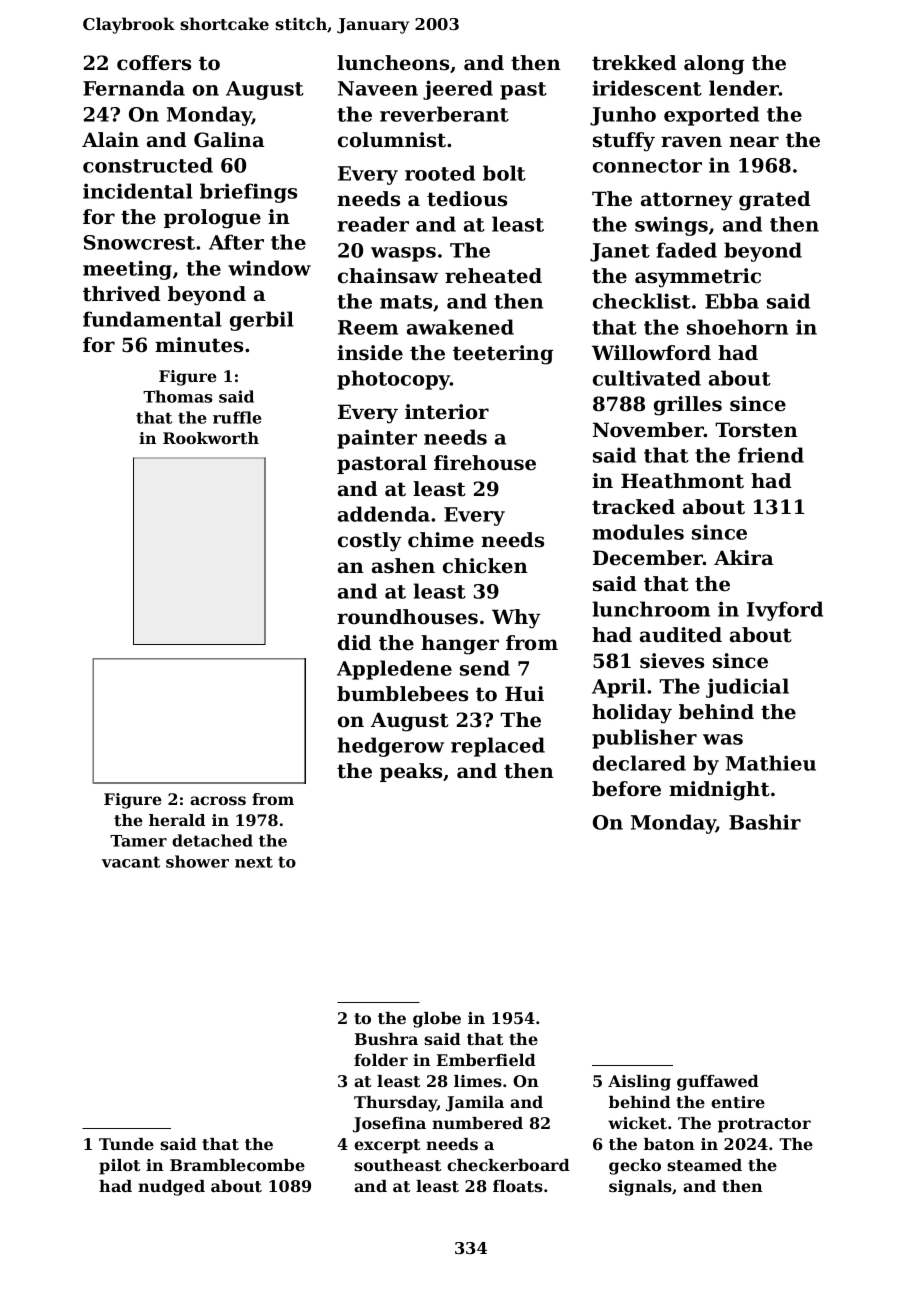 This screenshot has width=908, height=1316. I want to click on guffawed, so click(718, 1083).
